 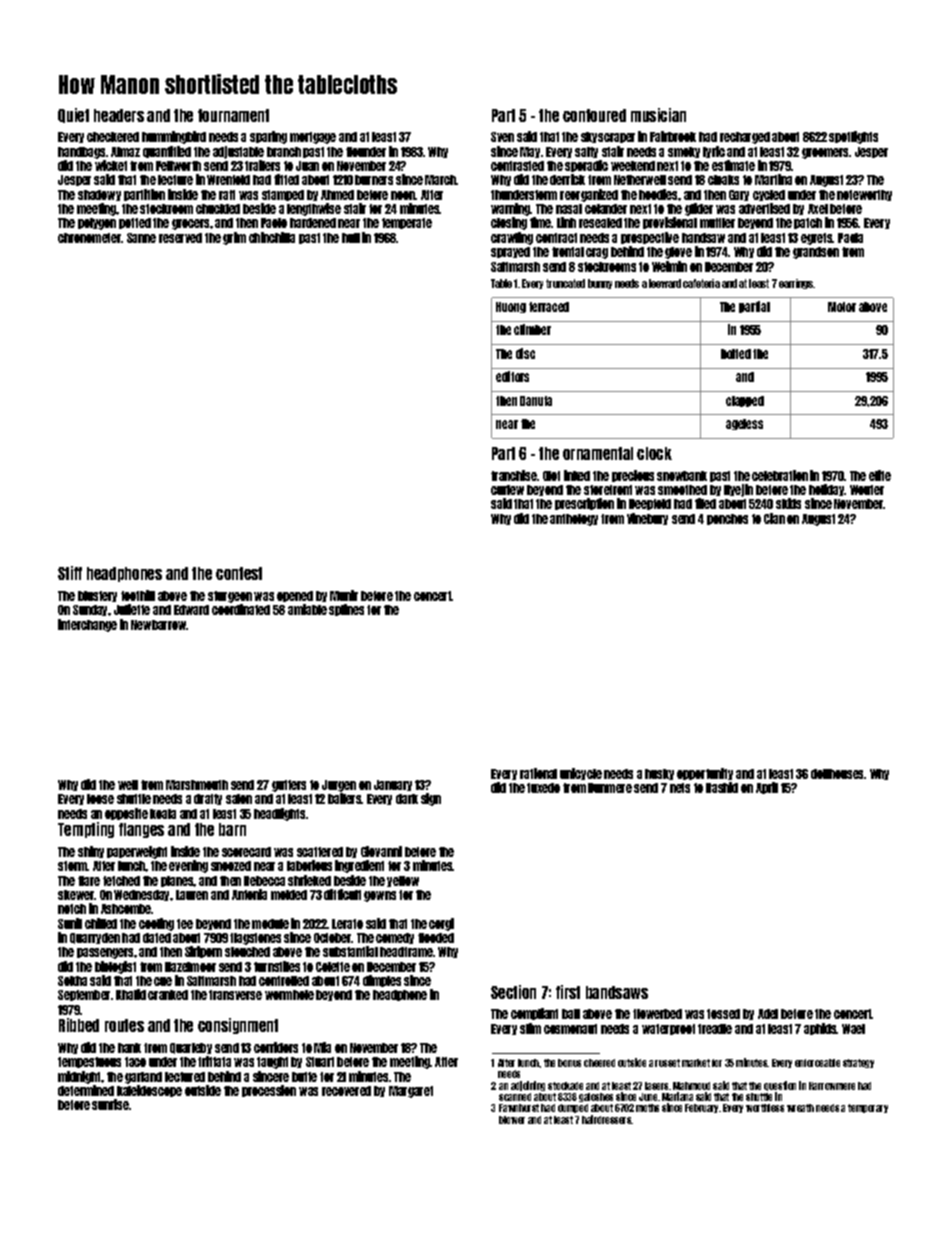 What do you see at coordinates (232, 829) in the screenshot?
I see `barn` at bounding box center [232, 829].
